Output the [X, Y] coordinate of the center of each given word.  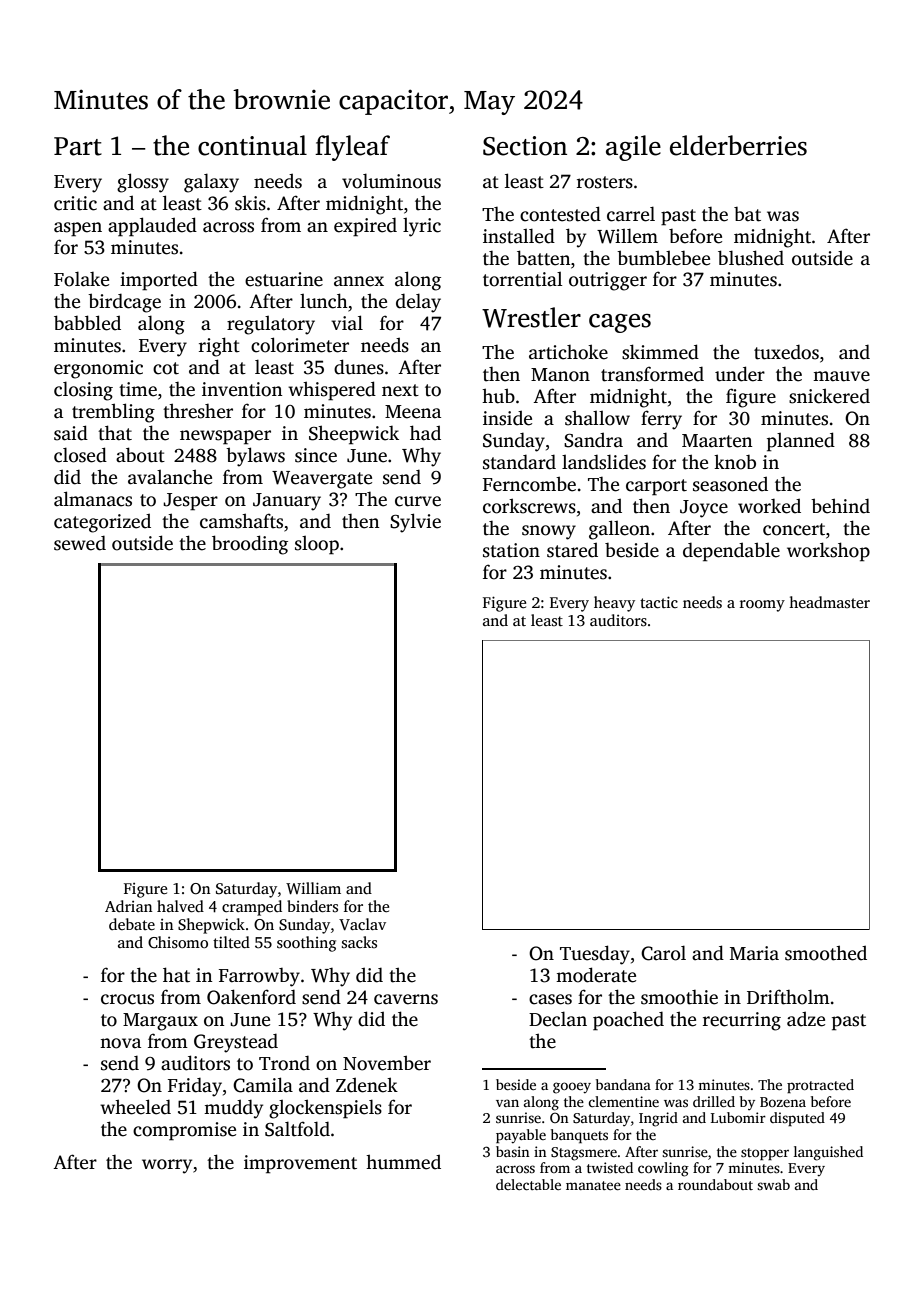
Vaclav [362, 924]
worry [167, 1166]
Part [78, 146]
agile [633, 148]
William [313, 888]
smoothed [826, 953]
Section [525, 146]
